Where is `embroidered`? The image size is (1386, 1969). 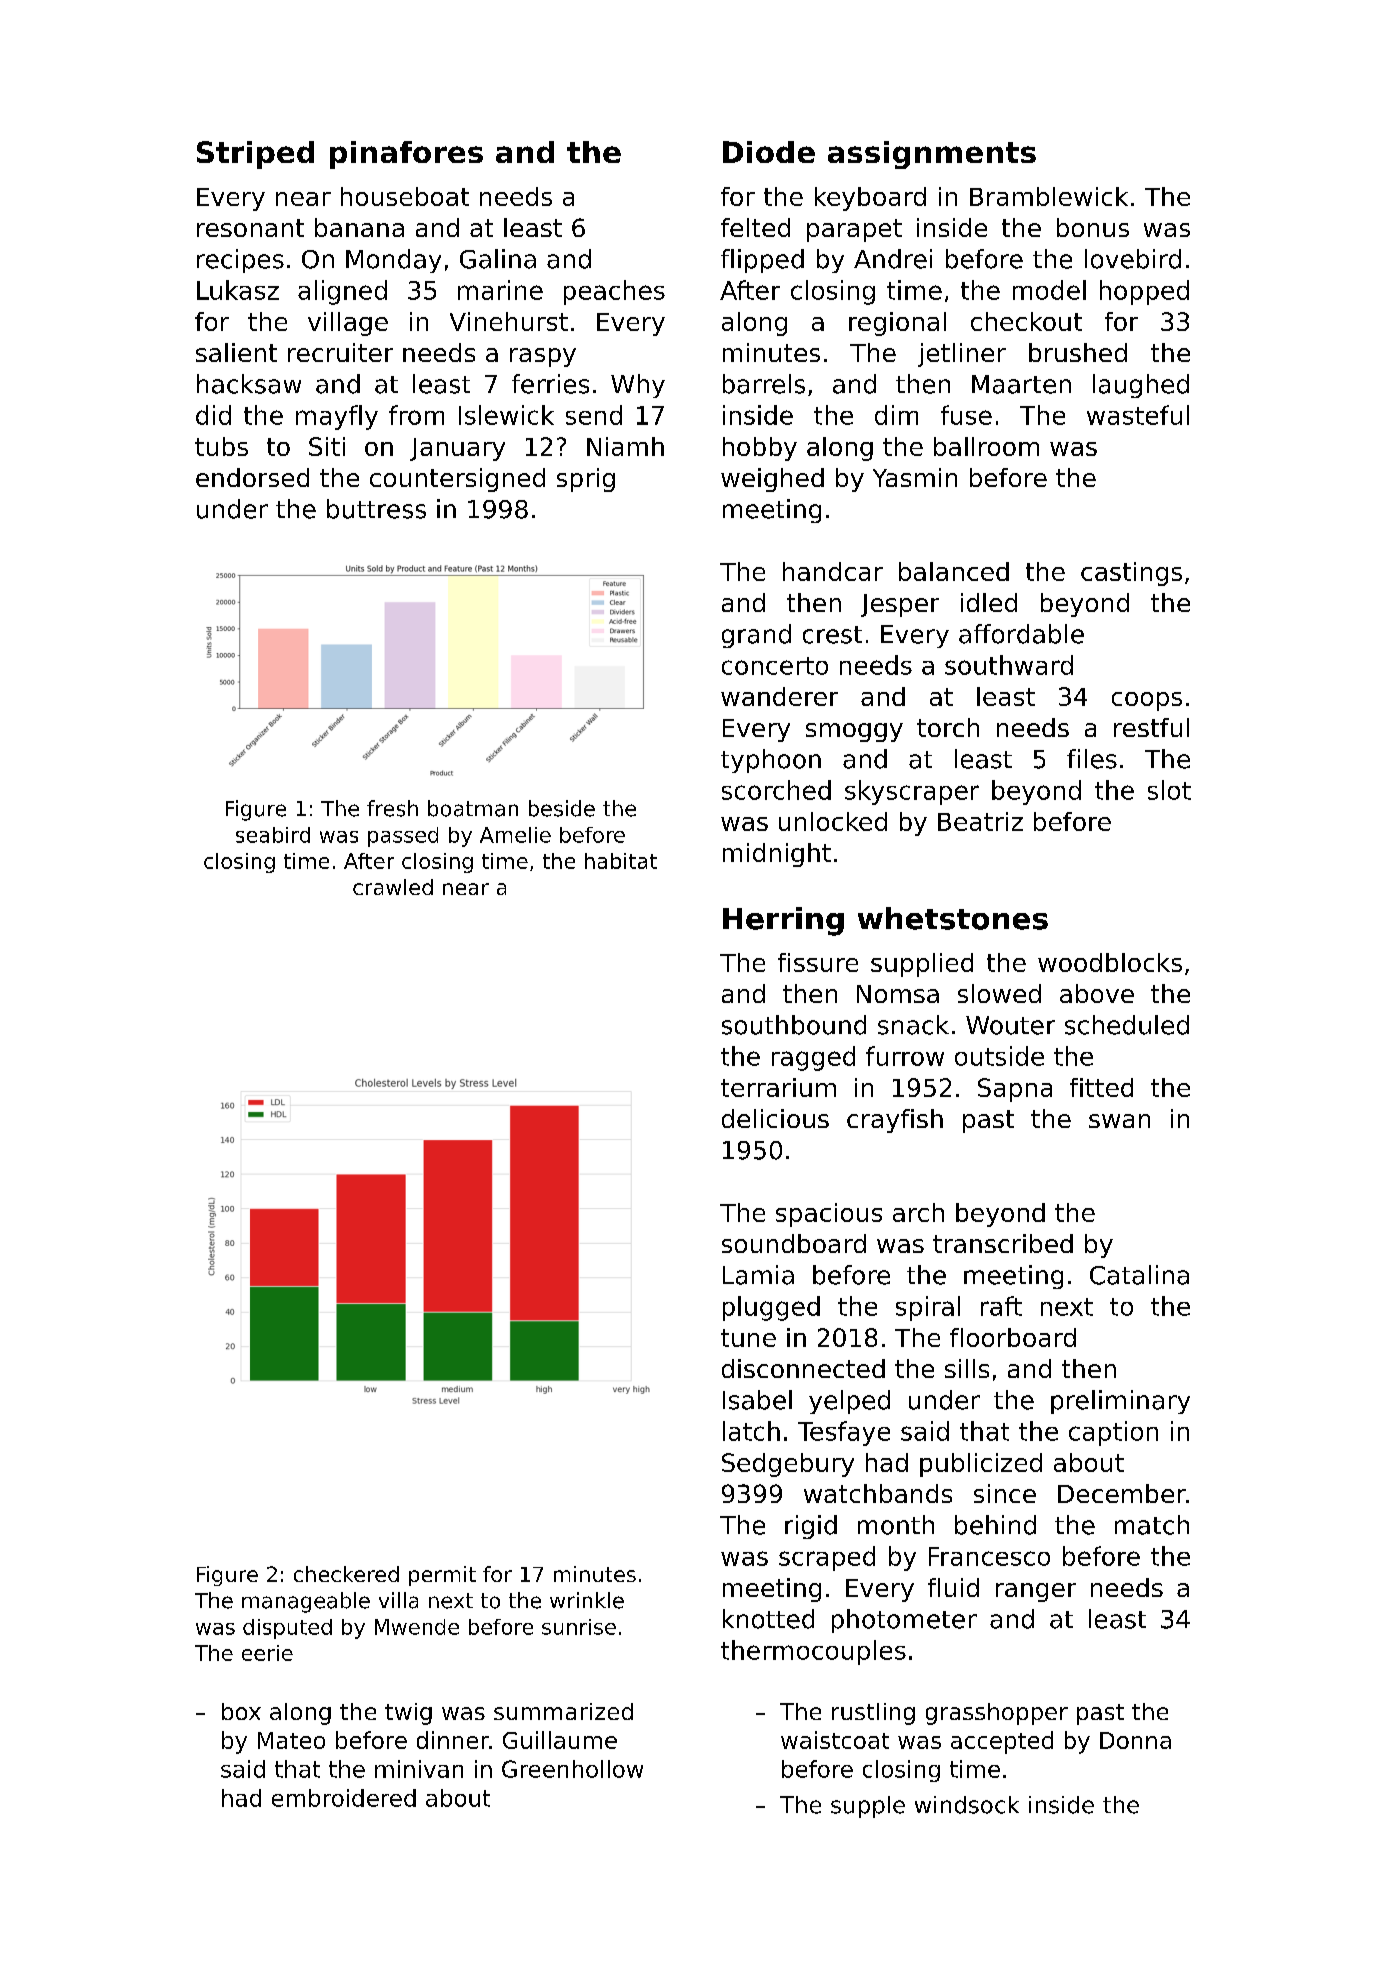
embroidered is located at coordinates (344, 1798).
